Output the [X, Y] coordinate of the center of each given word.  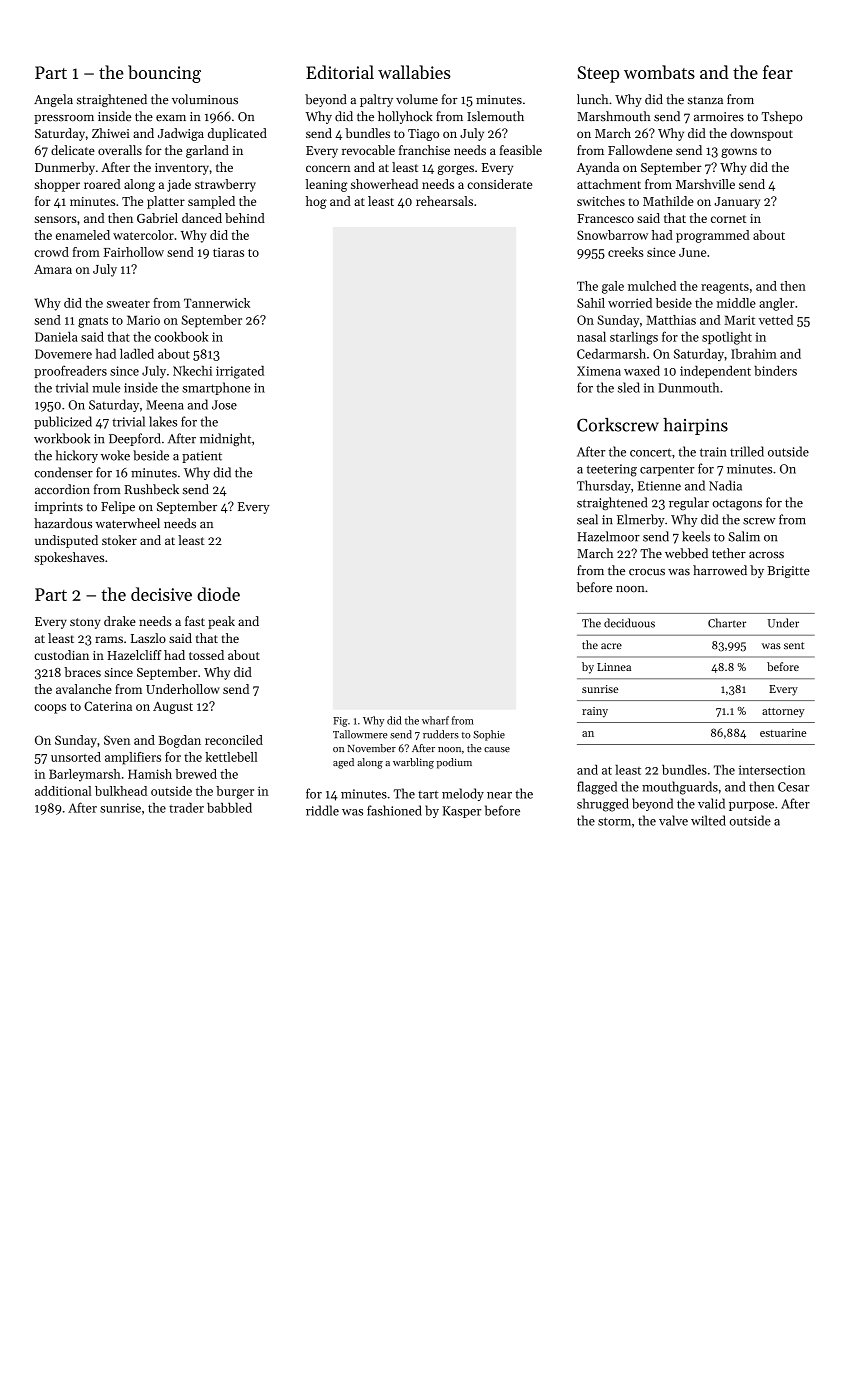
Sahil [591, 303]
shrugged [603, 805]
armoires [719, 117]
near [499, 795]
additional [63, 791]
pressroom [64, 119]
